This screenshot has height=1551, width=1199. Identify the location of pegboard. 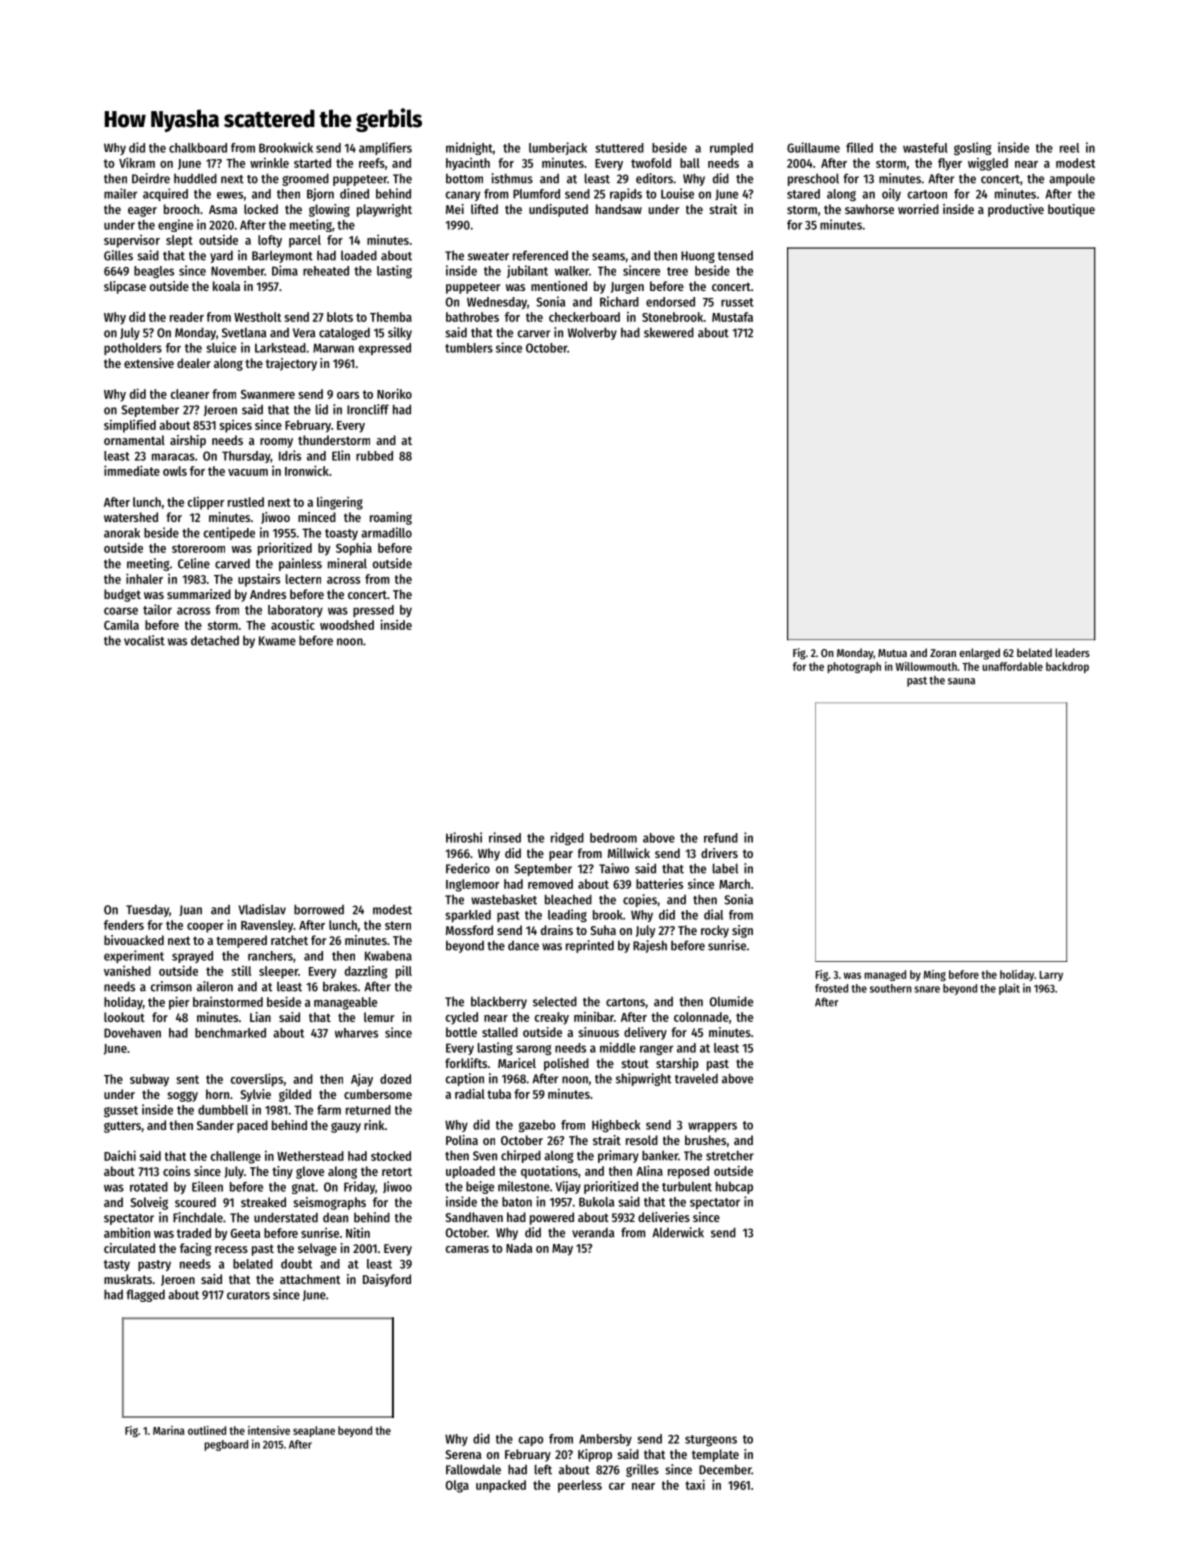
(226, 1445).
